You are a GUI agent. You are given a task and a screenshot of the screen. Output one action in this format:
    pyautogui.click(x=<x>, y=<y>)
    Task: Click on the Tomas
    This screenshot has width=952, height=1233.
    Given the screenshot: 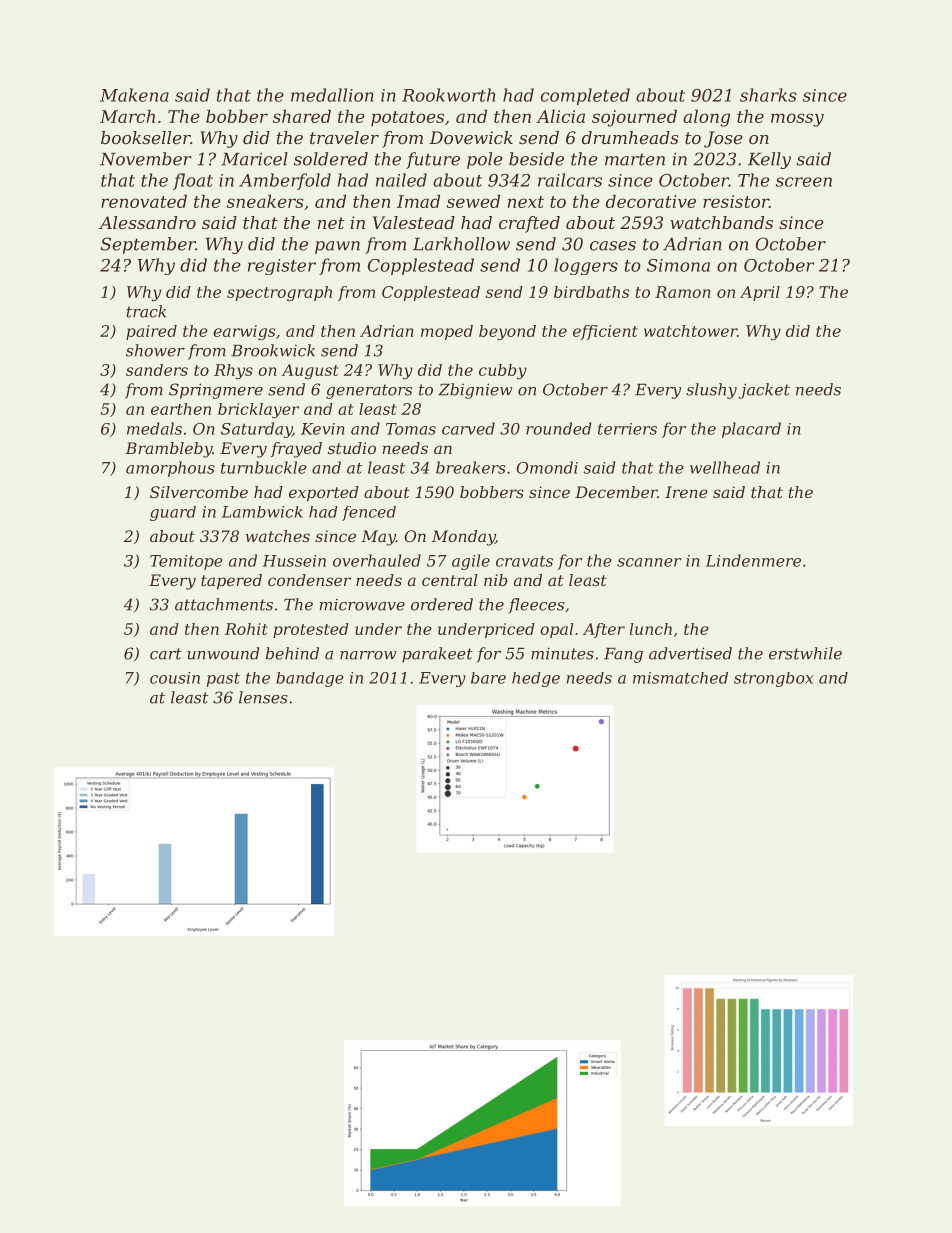 What is the action you would take?
    pyautogui.click(x=411, y=429)
